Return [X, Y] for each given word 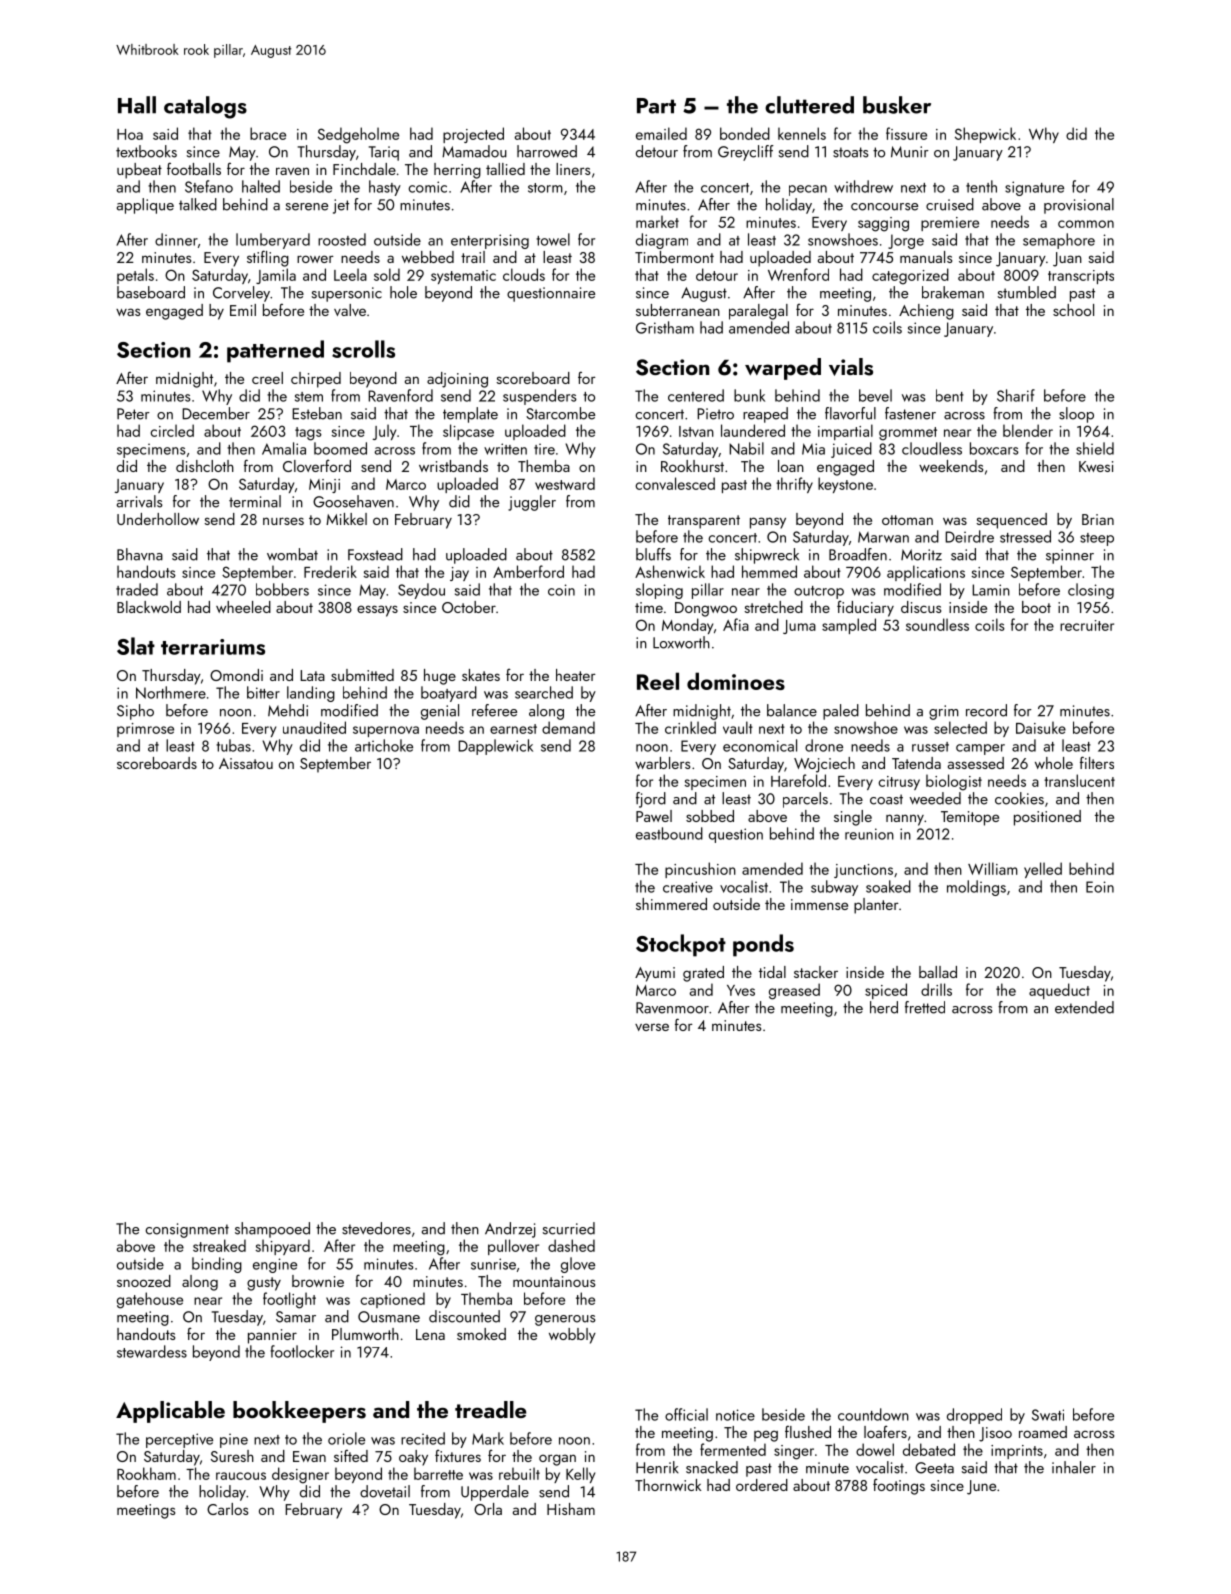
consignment [187, 1230]
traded [137, 589]
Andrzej [510, 1230]
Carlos [227, 1509]
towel [553, 239]
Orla [488, 1509]
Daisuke [1041, 727]
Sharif [1016, 395]
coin [561, 590]
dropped [974, 1416]
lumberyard [273, 241]
